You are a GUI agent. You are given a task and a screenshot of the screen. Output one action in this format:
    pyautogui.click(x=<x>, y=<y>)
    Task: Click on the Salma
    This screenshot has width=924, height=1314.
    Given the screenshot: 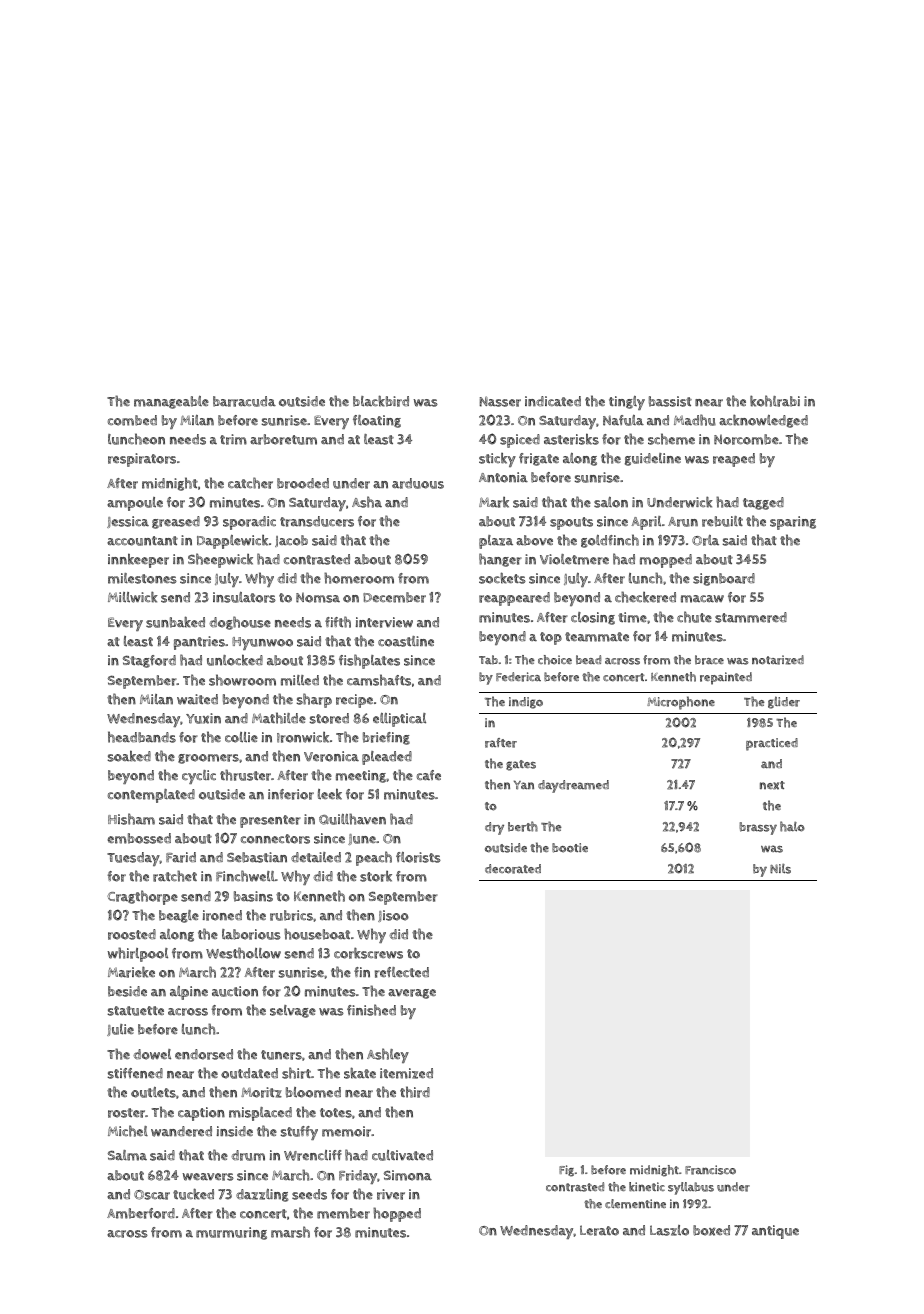 What is the action you would take?
    pyautogui.click(x=127, y=1155)
